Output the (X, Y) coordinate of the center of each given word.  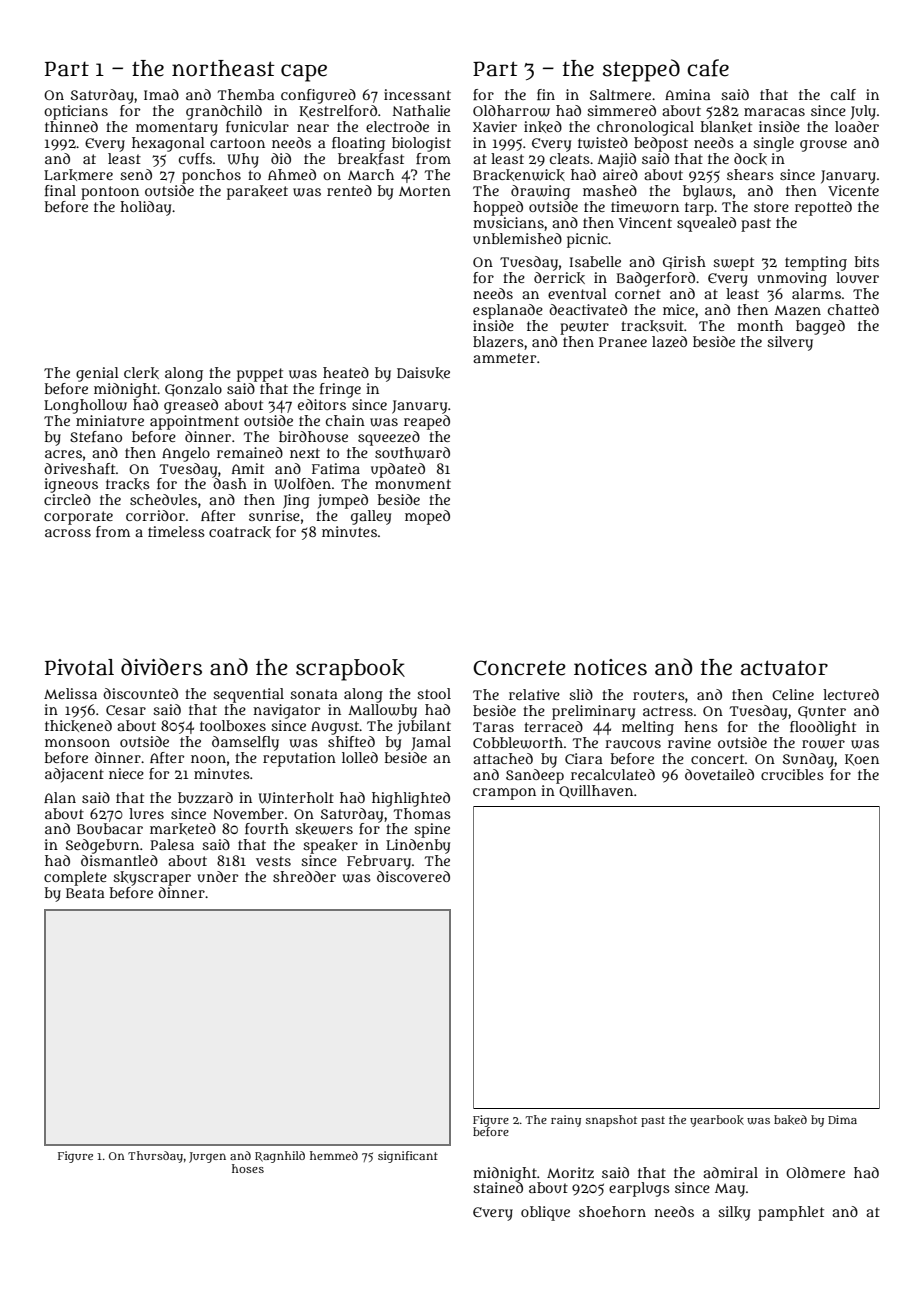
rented (349, 190)
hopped (498, 208)
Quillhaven (596, 791)
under (217, 876)
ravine (689, 742)
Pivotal (79, 667)
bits (867, 261)
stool (434, 693)
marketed (183, 829)
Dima (842, 1119)
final (60, 190)
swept (733, 264)
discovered (413, 876)
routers (659, 695)
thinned (71, 126)
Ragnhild (280, 1157)
